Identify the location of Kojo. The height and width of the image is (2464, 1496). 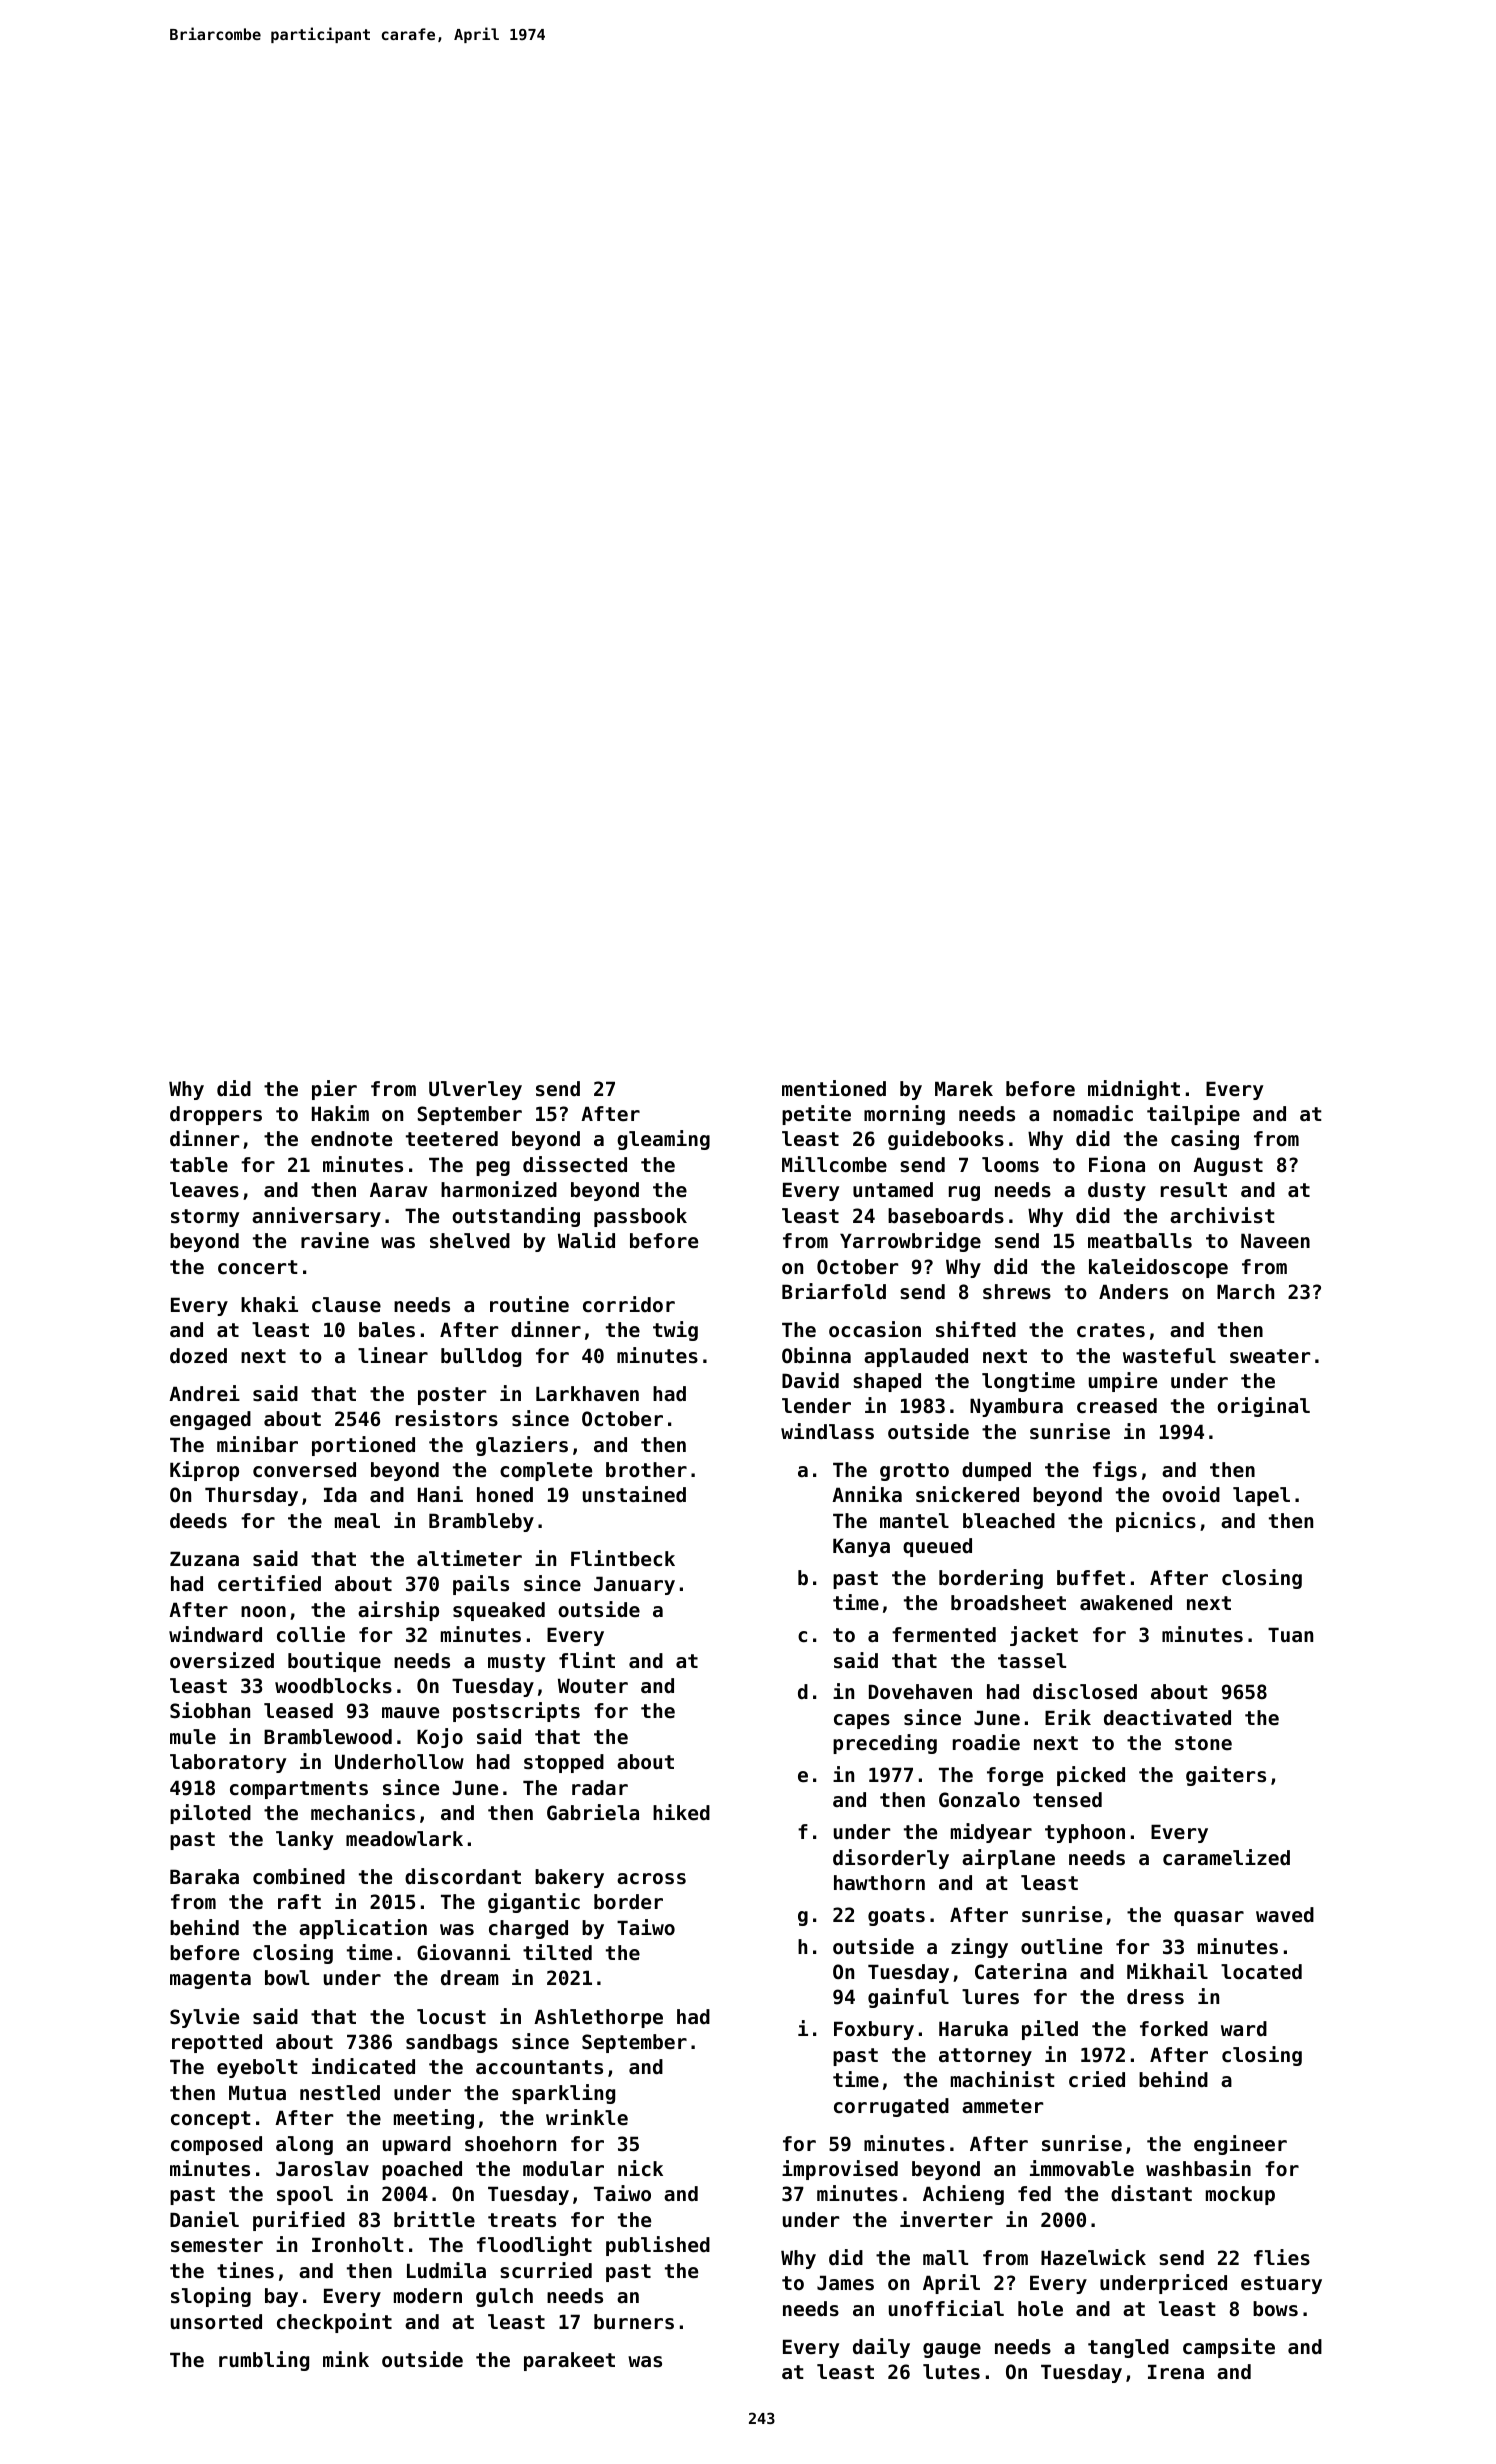
(440, 1738).
